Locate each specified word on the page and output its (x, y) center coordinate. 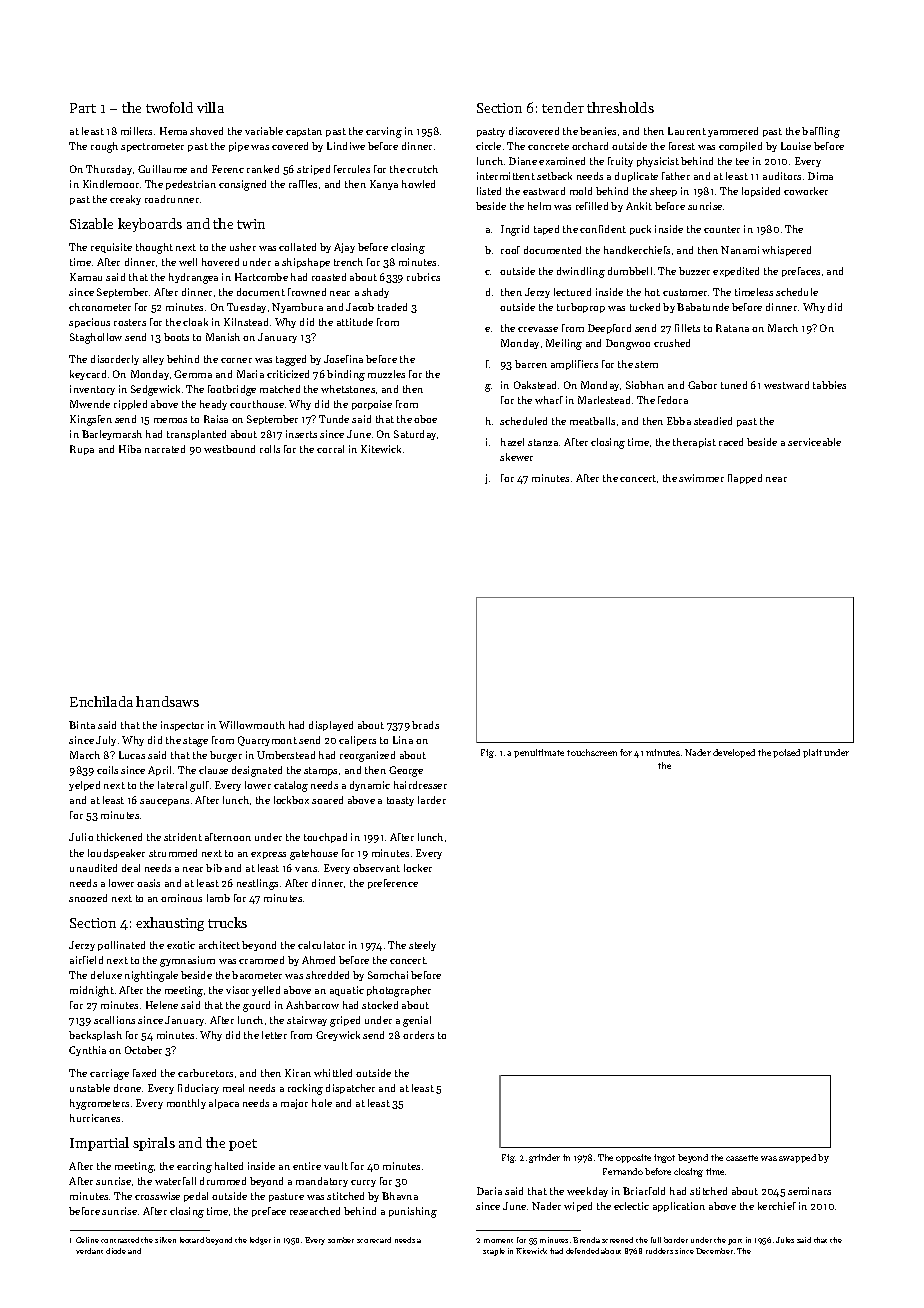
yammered (733, 132)
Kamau (86, 277)
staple (494, 1252)
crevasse (538, 329)
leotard (192, 1240)
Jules (785, 1240)
